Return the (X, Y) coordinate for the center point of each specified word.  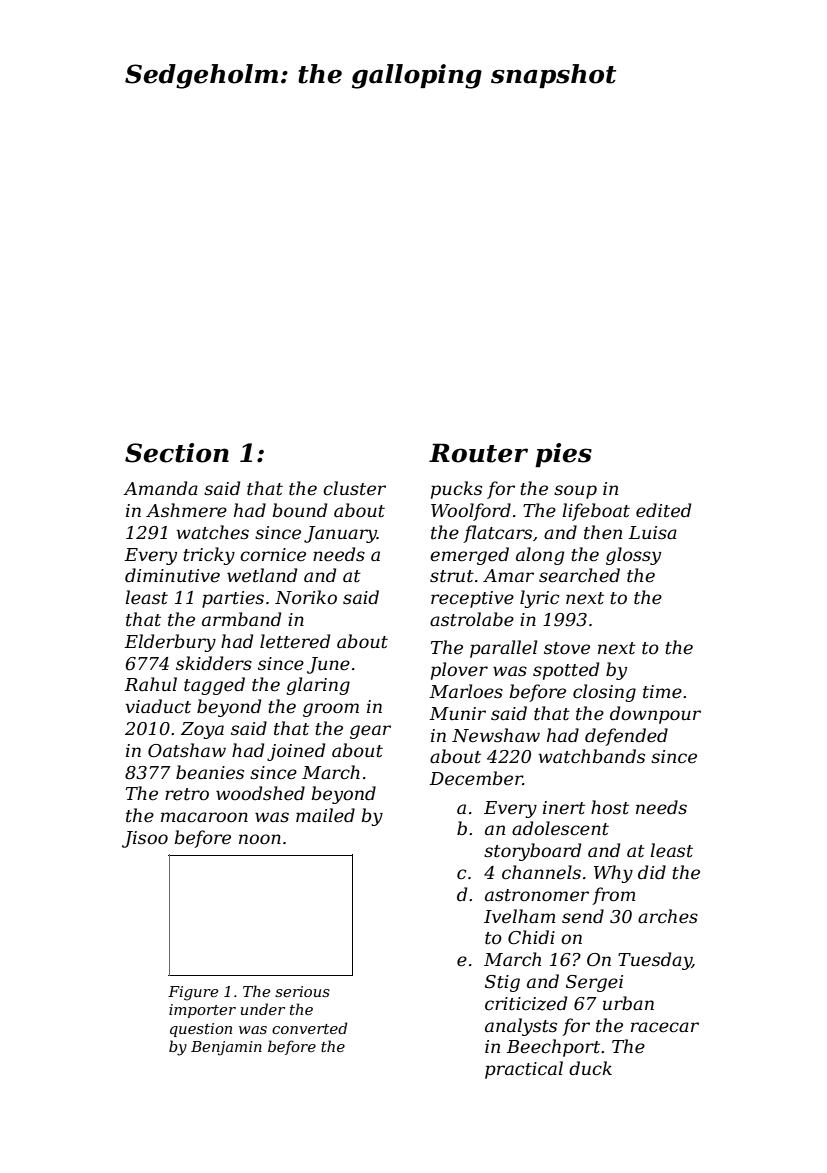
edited (663, 510)
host (610, 807)
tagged (214, 686)
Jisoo (145, 839)
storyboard (532, 852)
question (201, 1030)
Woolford (471, 512)
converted (309, 1028)
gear (370, 732)
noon (260, 839)
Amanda (160, 488)
